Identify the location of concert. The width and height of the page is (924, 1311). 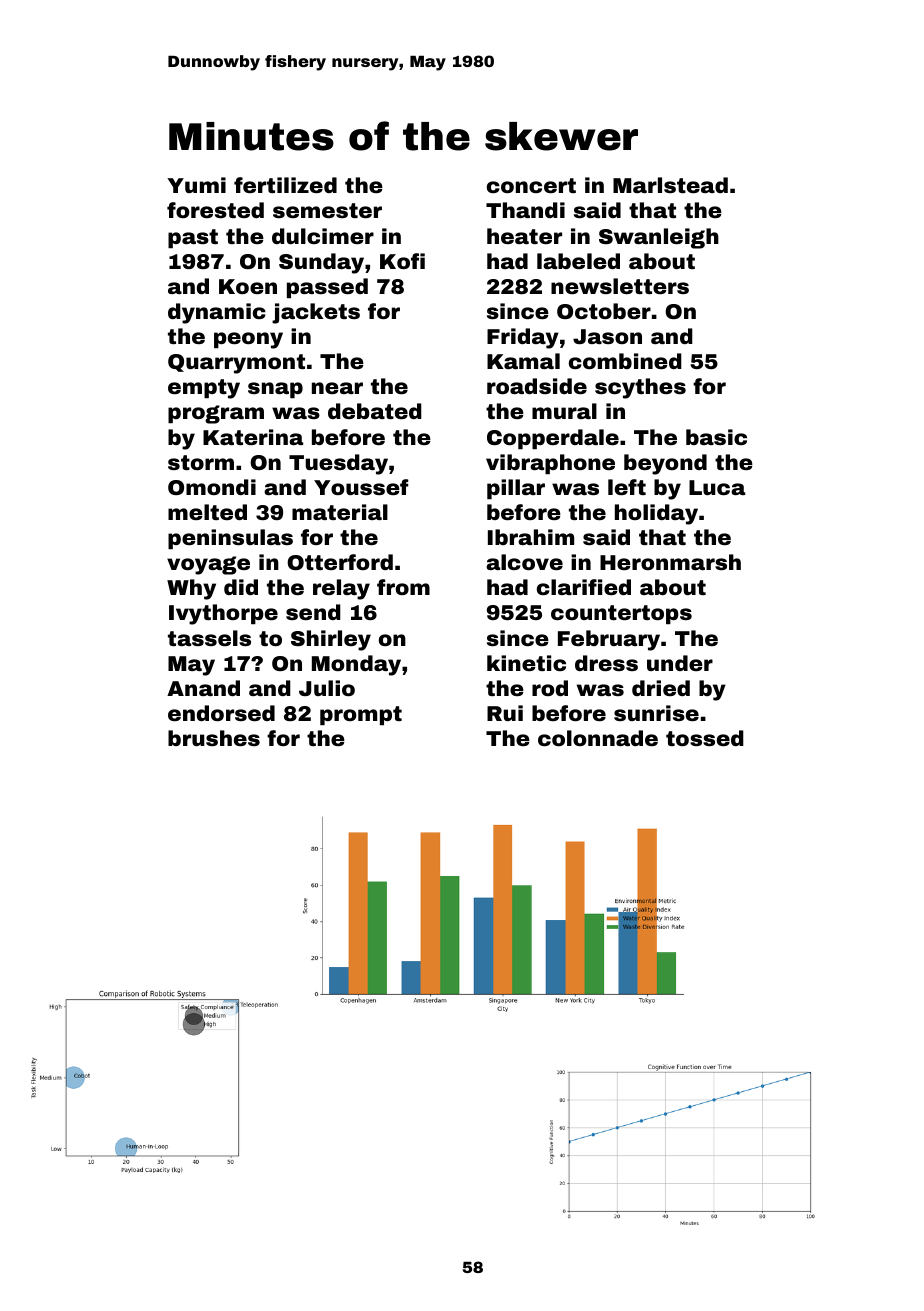
(531, 185).
